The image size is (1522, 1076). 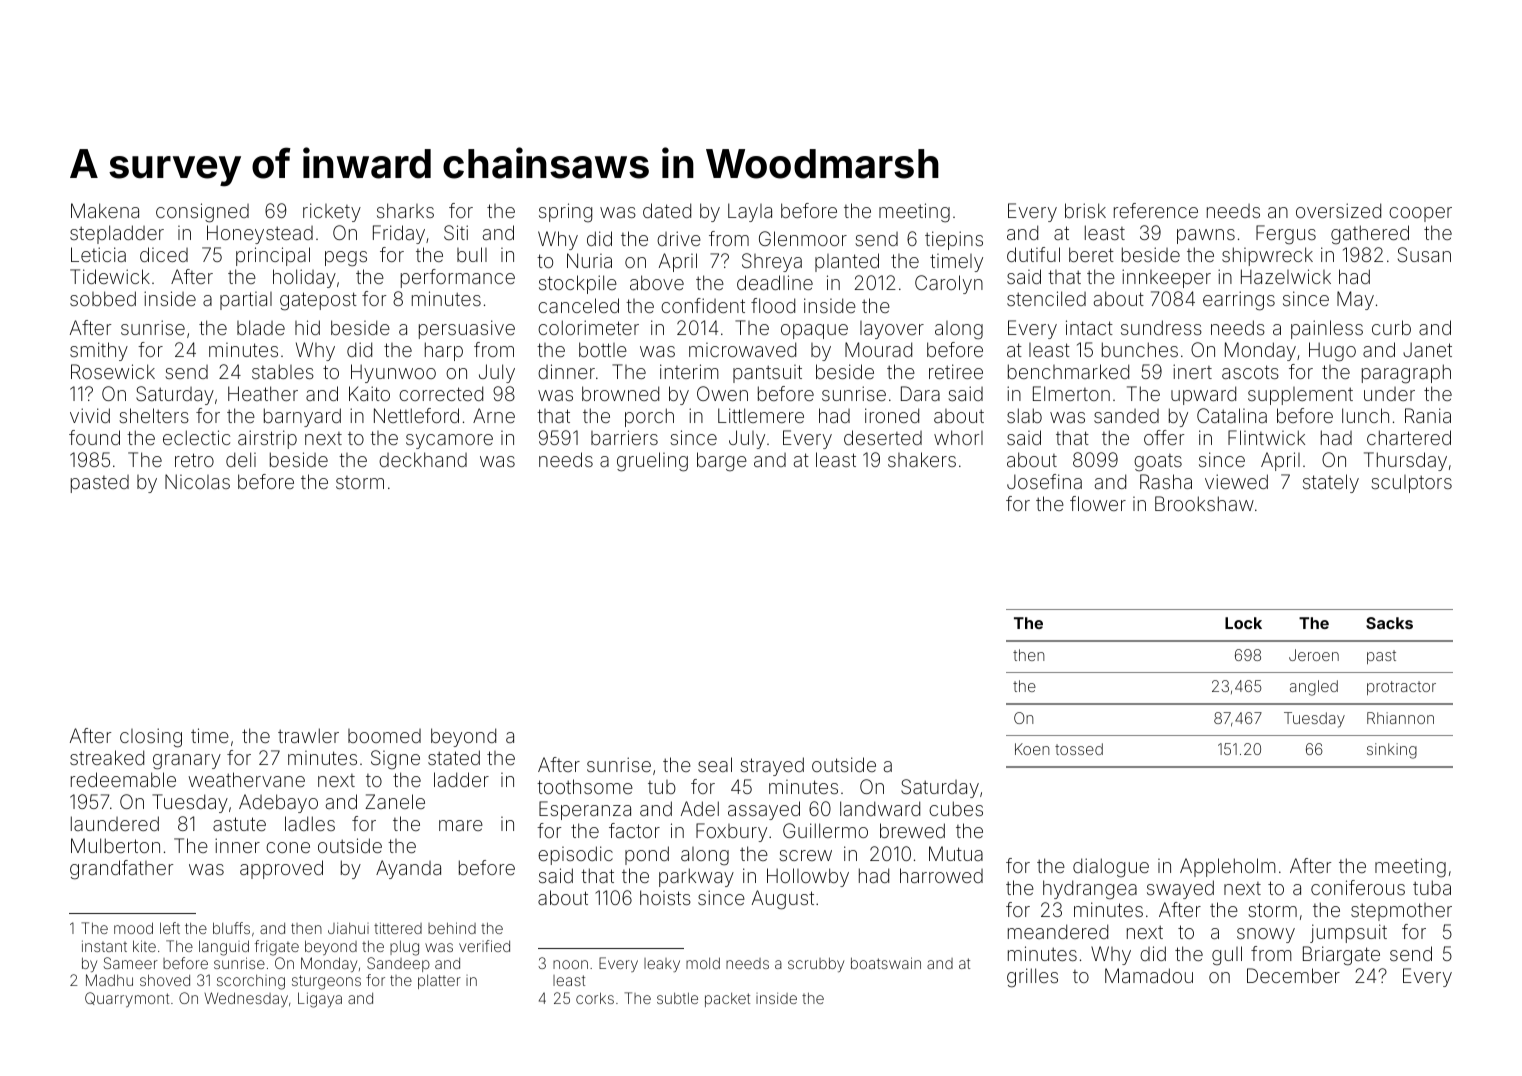 I want to click on Kaito, so click(x=369, y=393).
